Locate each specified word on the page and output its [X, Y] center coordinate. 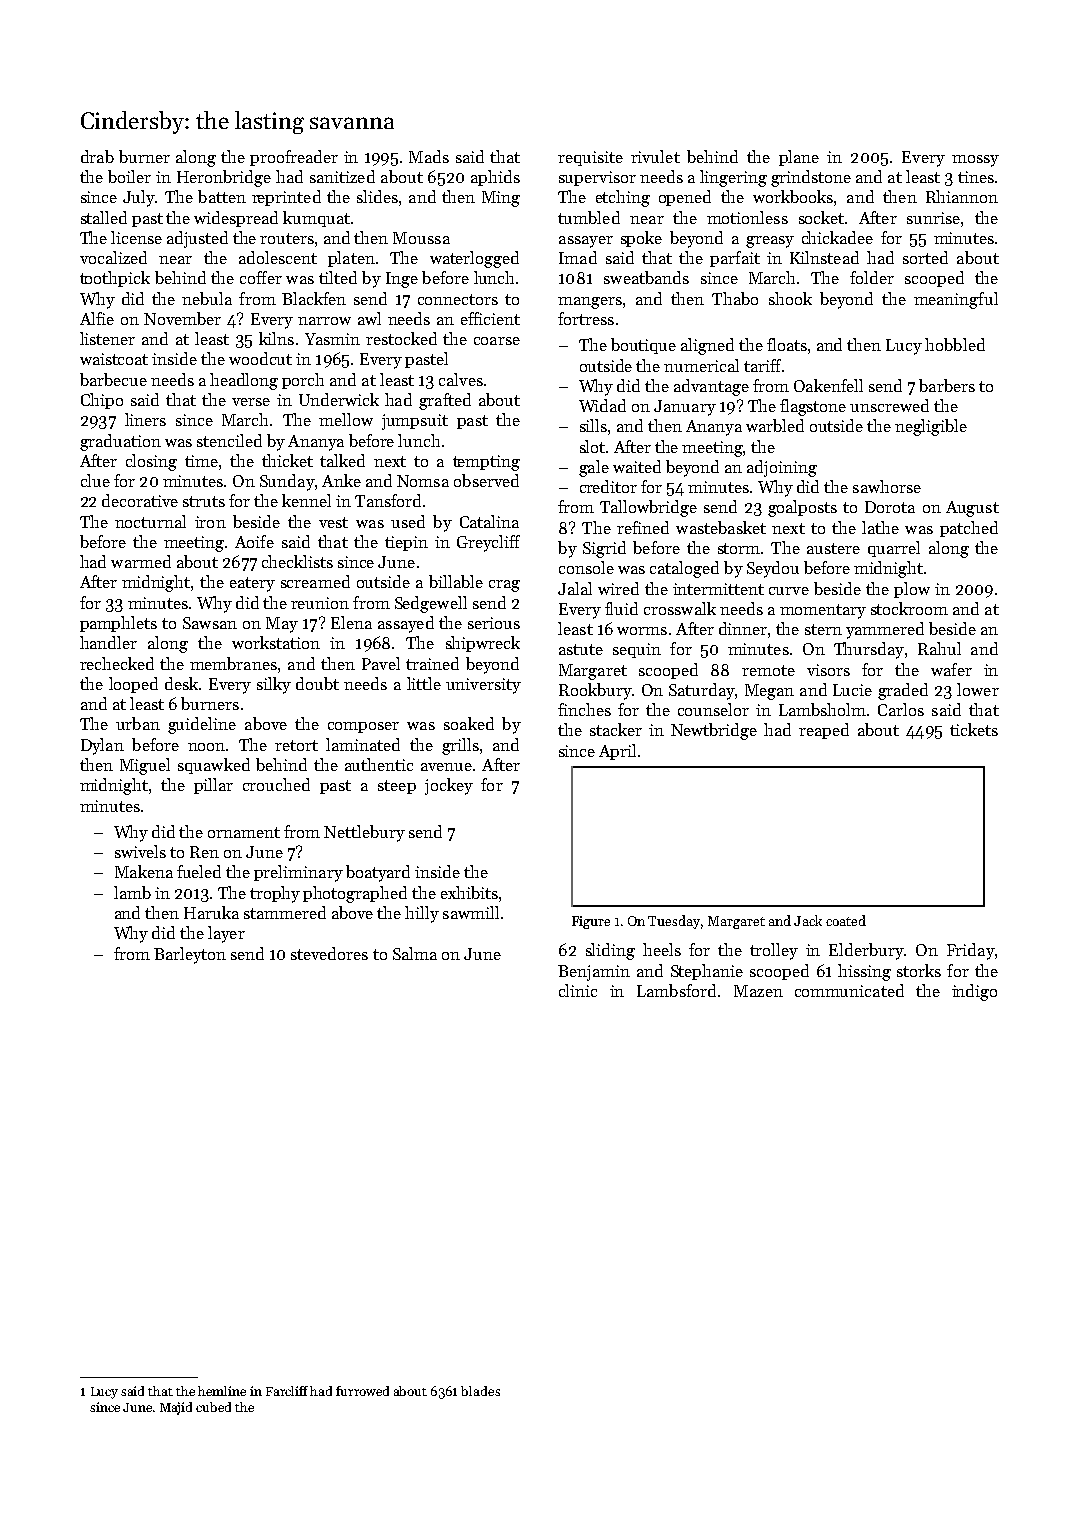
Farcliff [287, 1391]
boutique [643, 346]
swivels [140, 851]
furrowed [362, 1391]
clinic [578, 990]
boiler [129, 176]
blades [480, 1391]
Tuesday [674, 922]
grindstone [811, 178]
